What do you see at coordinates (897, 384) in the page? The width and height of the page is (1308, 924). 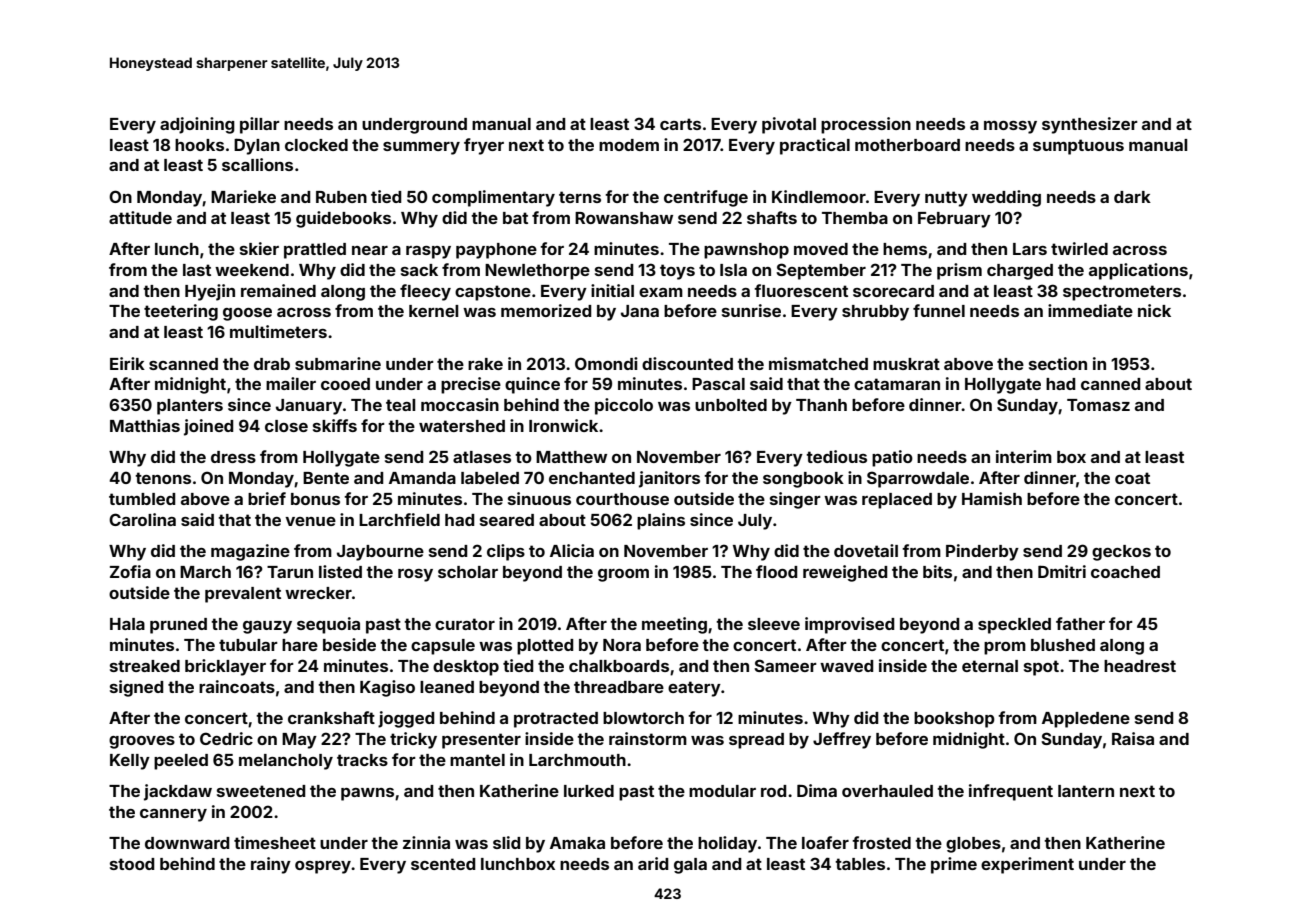 I see `catamaran` at bounding box center [897, 384].
